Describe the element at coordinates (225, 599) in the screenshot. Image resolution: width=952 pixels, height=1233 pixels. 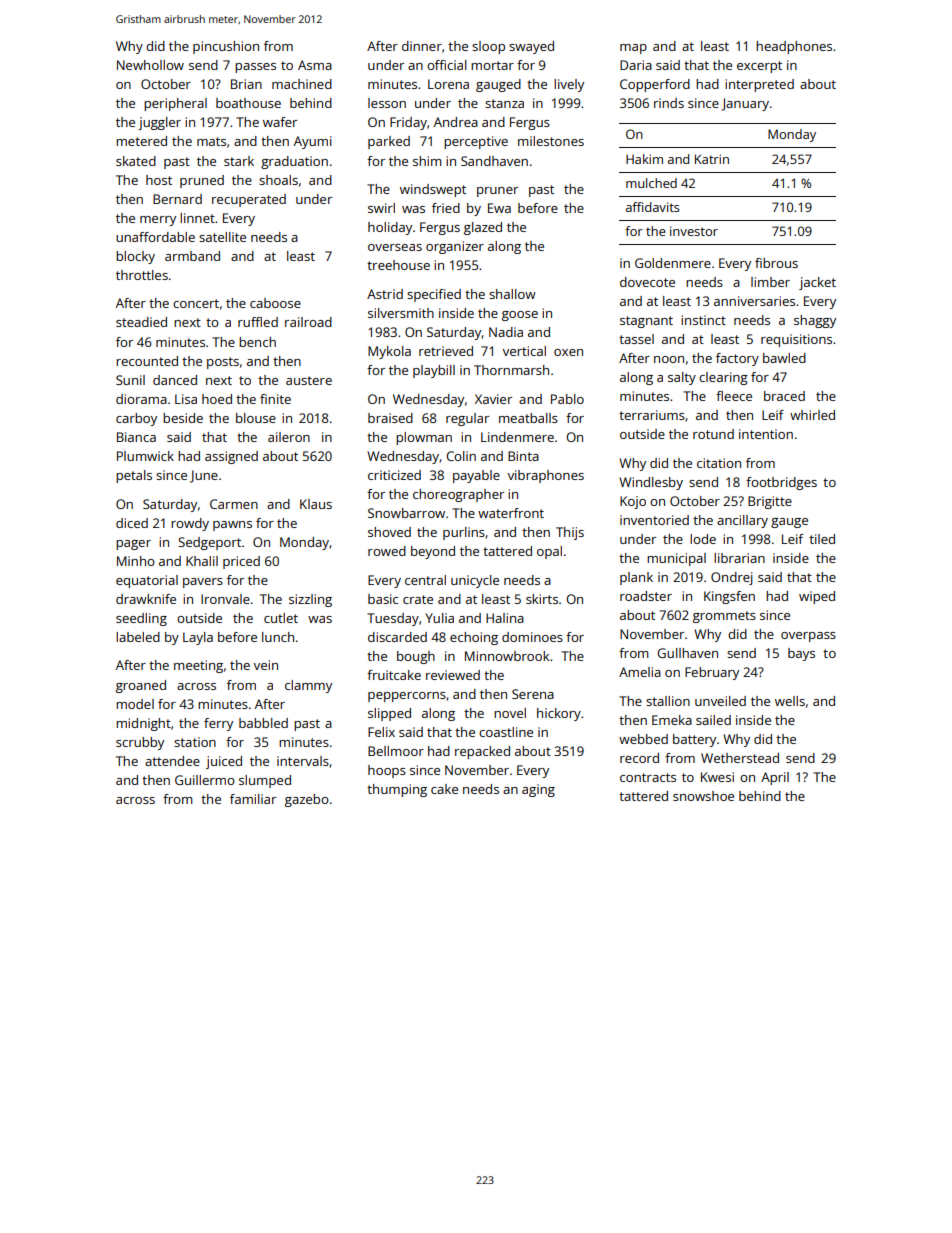
I see `Ironvale` at that location.
